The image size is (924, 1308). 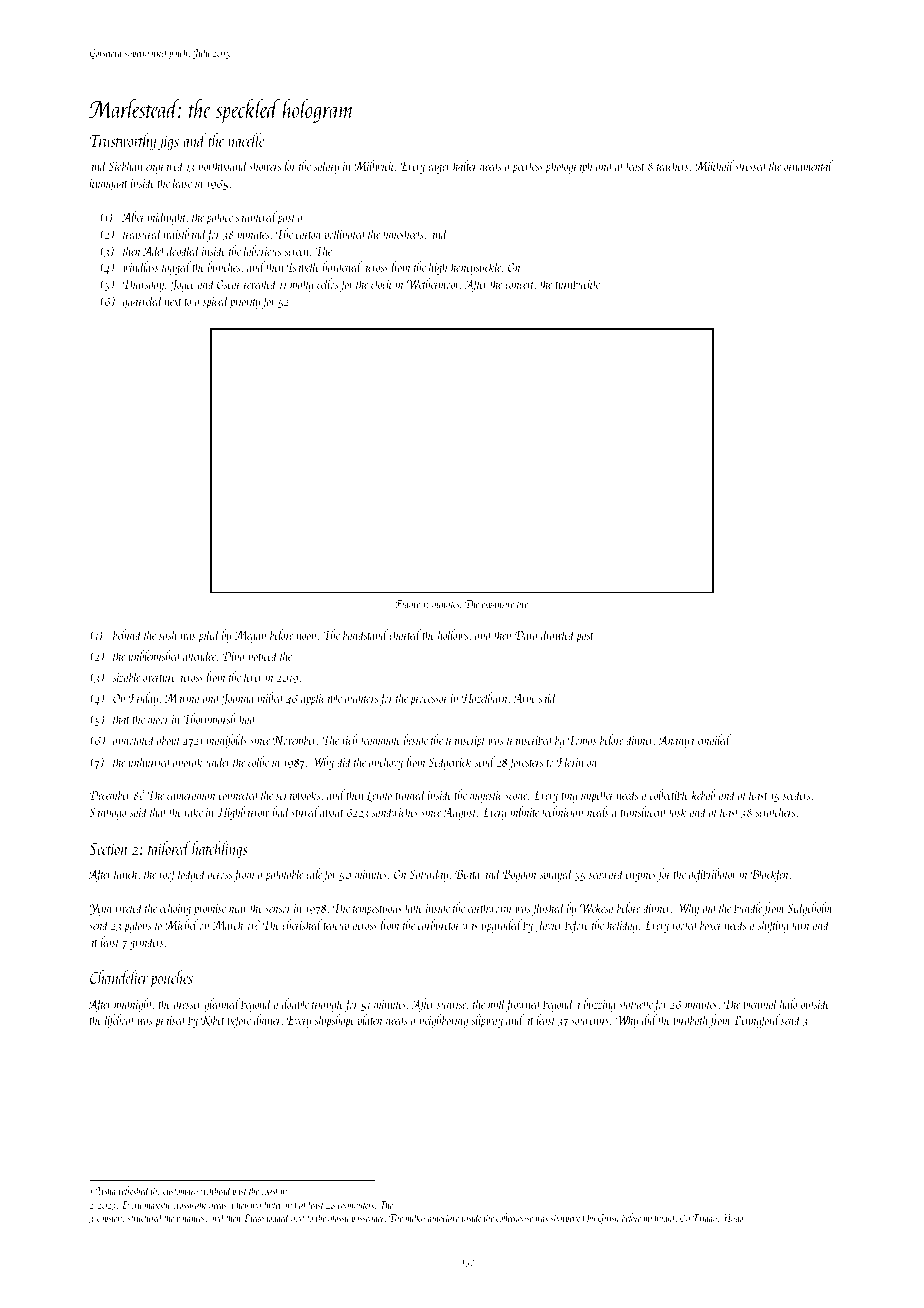 What do you see at coordinates (524, 698) in the screenshot?
I see `Arne` at bounding box center [524, 698].
